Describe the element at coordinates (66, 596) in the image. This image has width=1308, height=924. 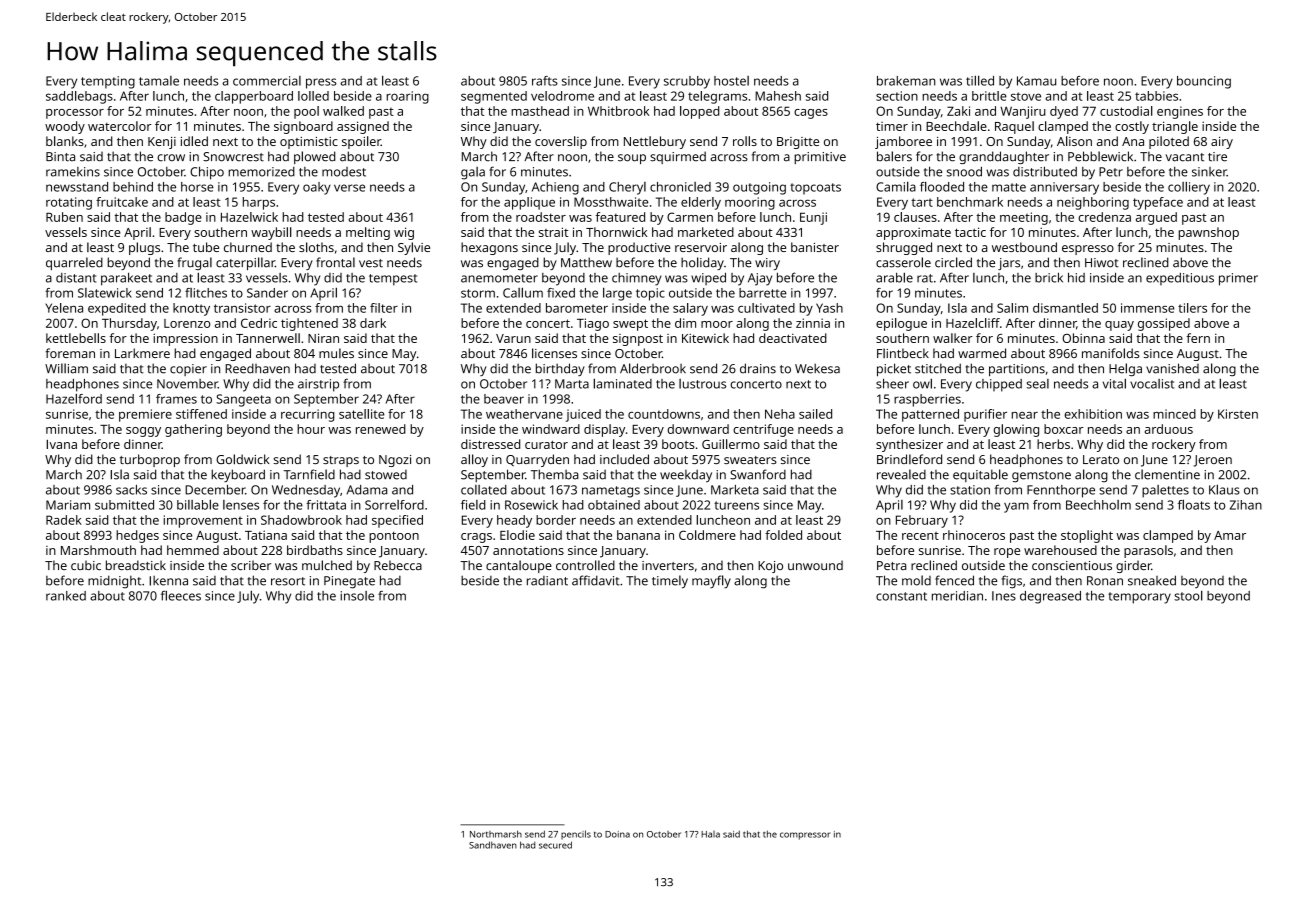
I see `ranked` at that location.
